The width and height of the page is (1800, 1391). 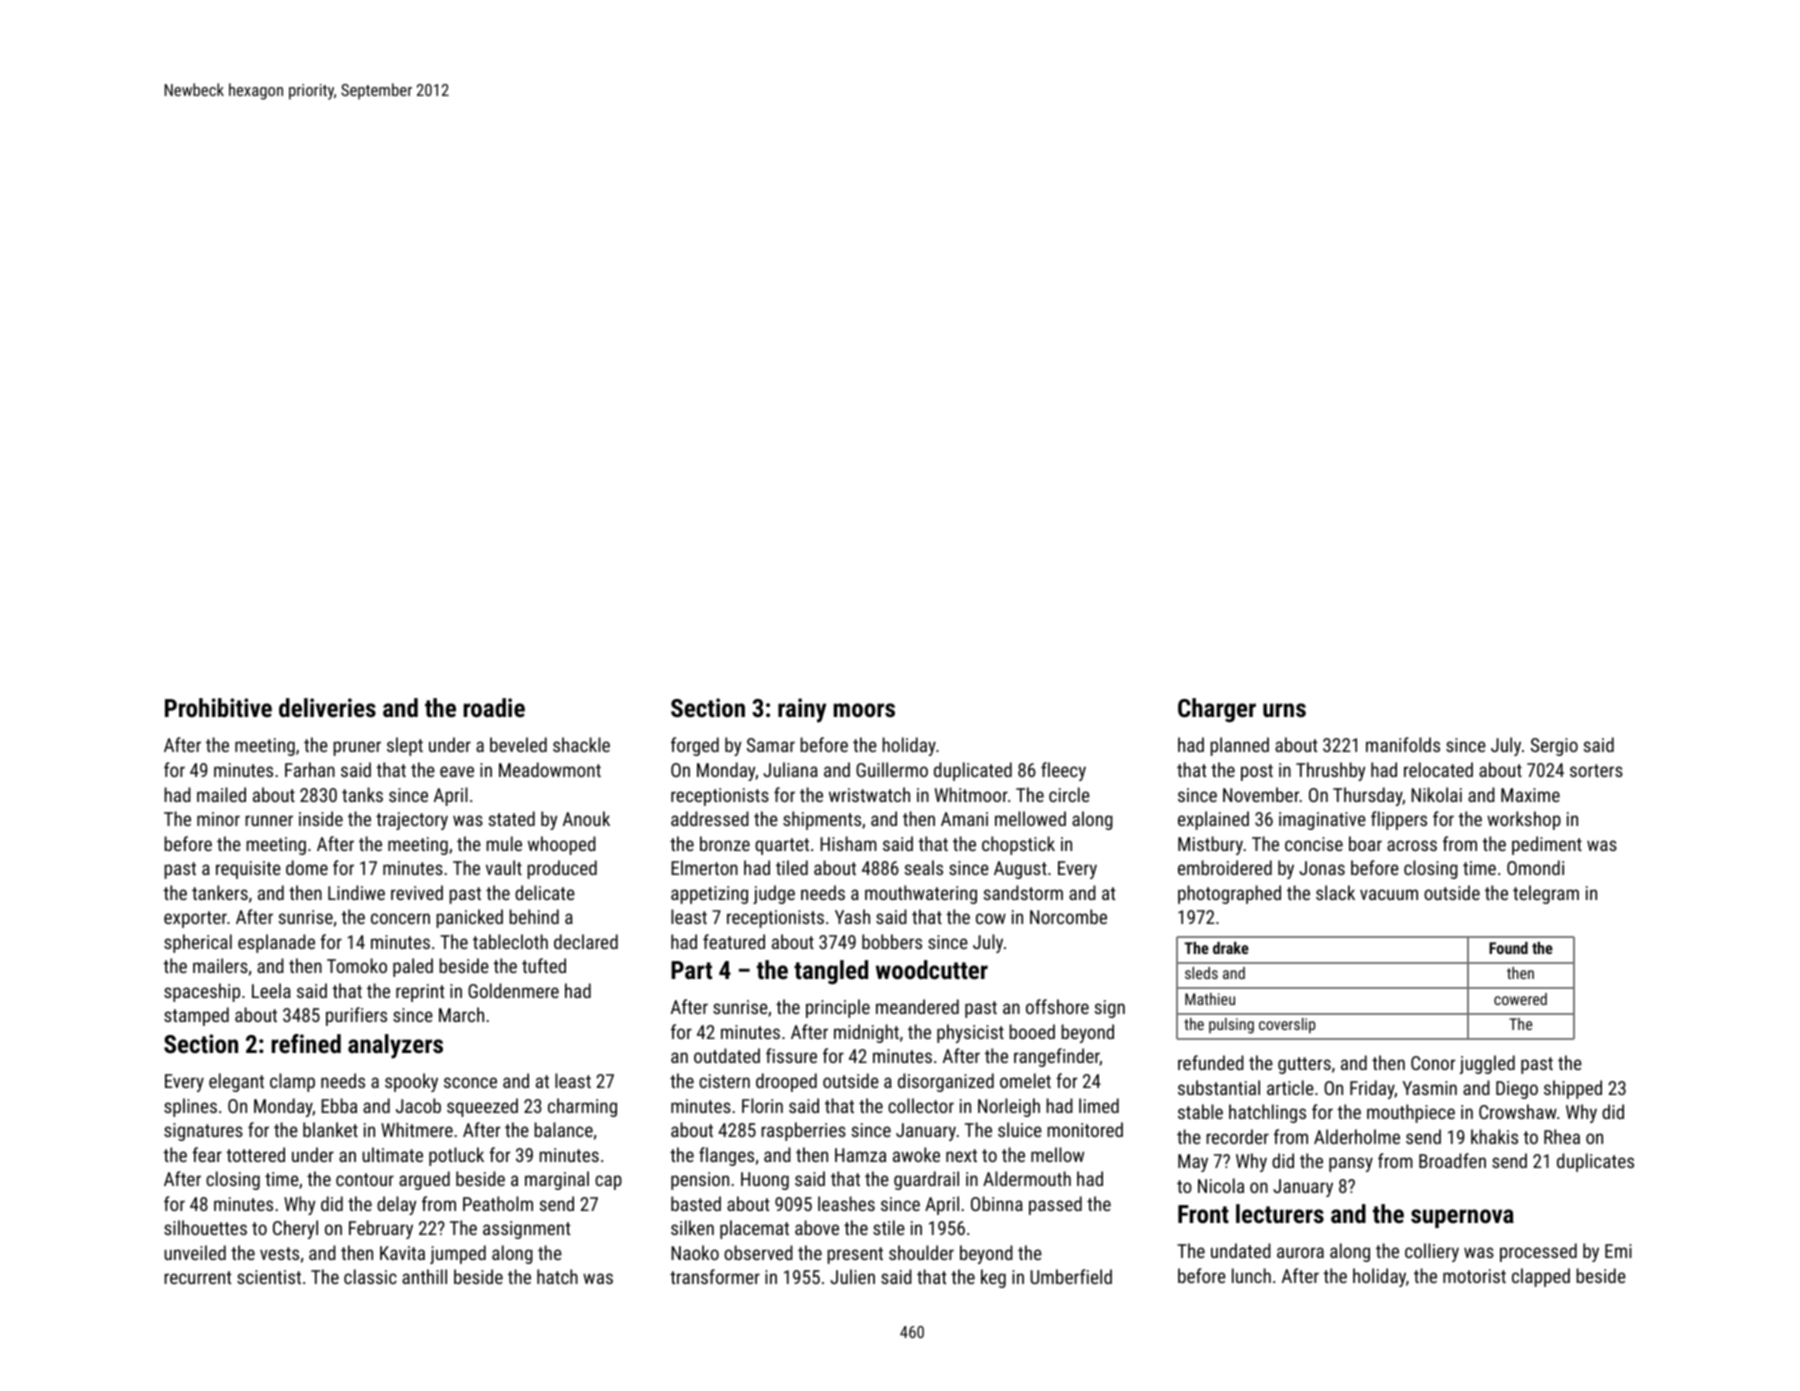 What do you see at coordinates (1520, 999) in the page?
I see `cowered` at bounding box center [1520, 999].
